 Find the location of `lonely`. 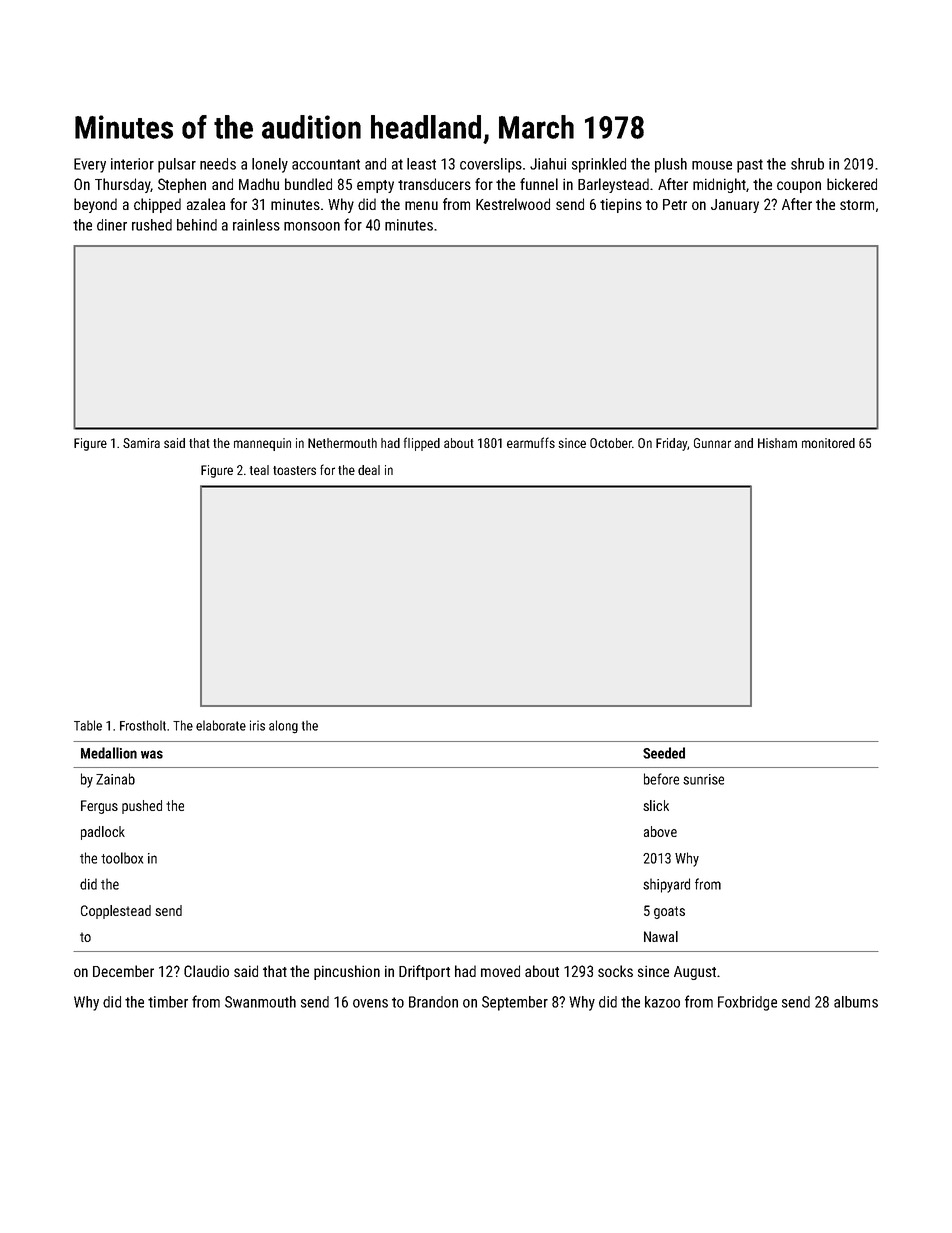

lonely is located at coordinates (270, 165).
